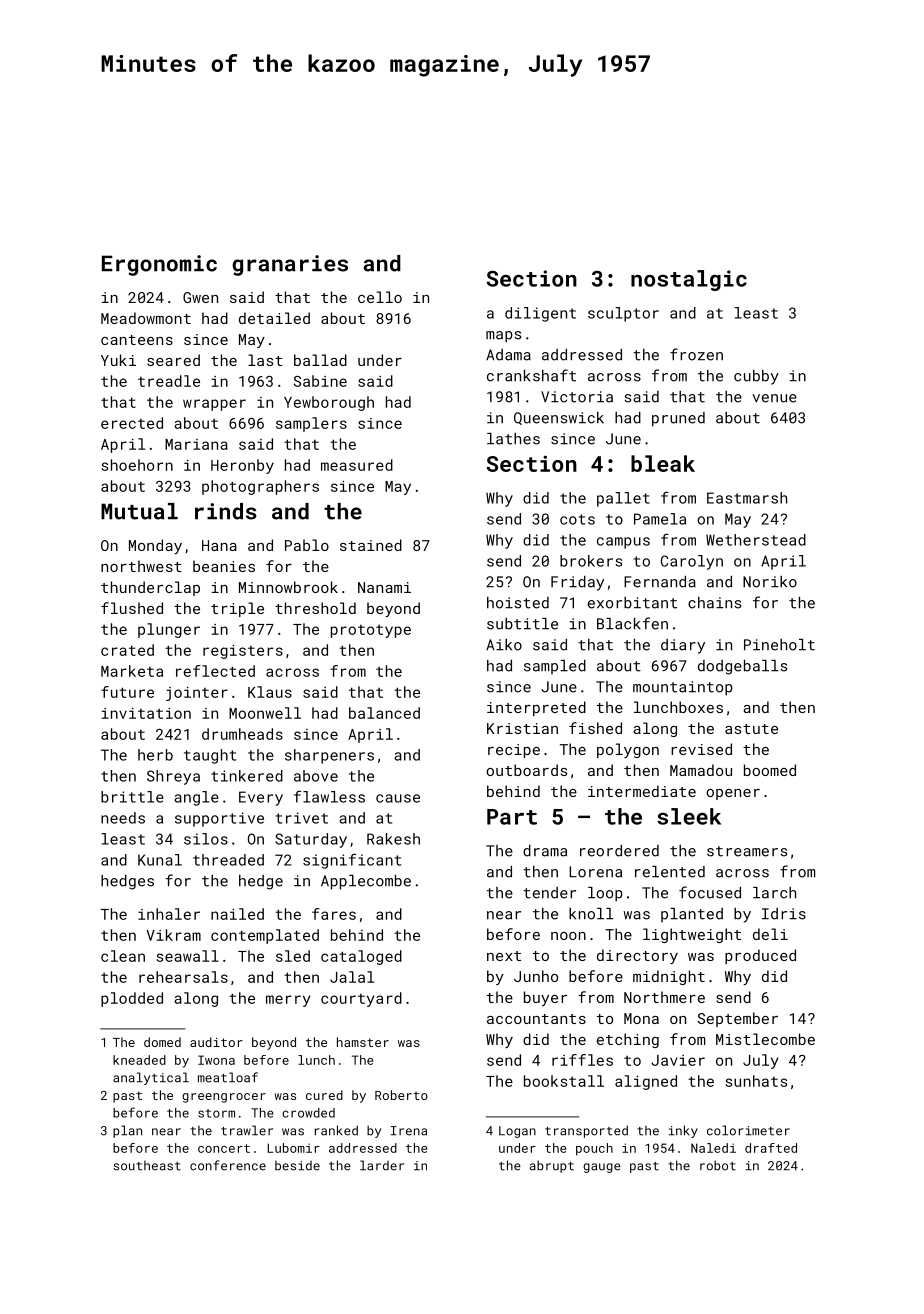 The width and height of the page is (924, 1314). I want to click on Iwona, so click(216, 1060).
